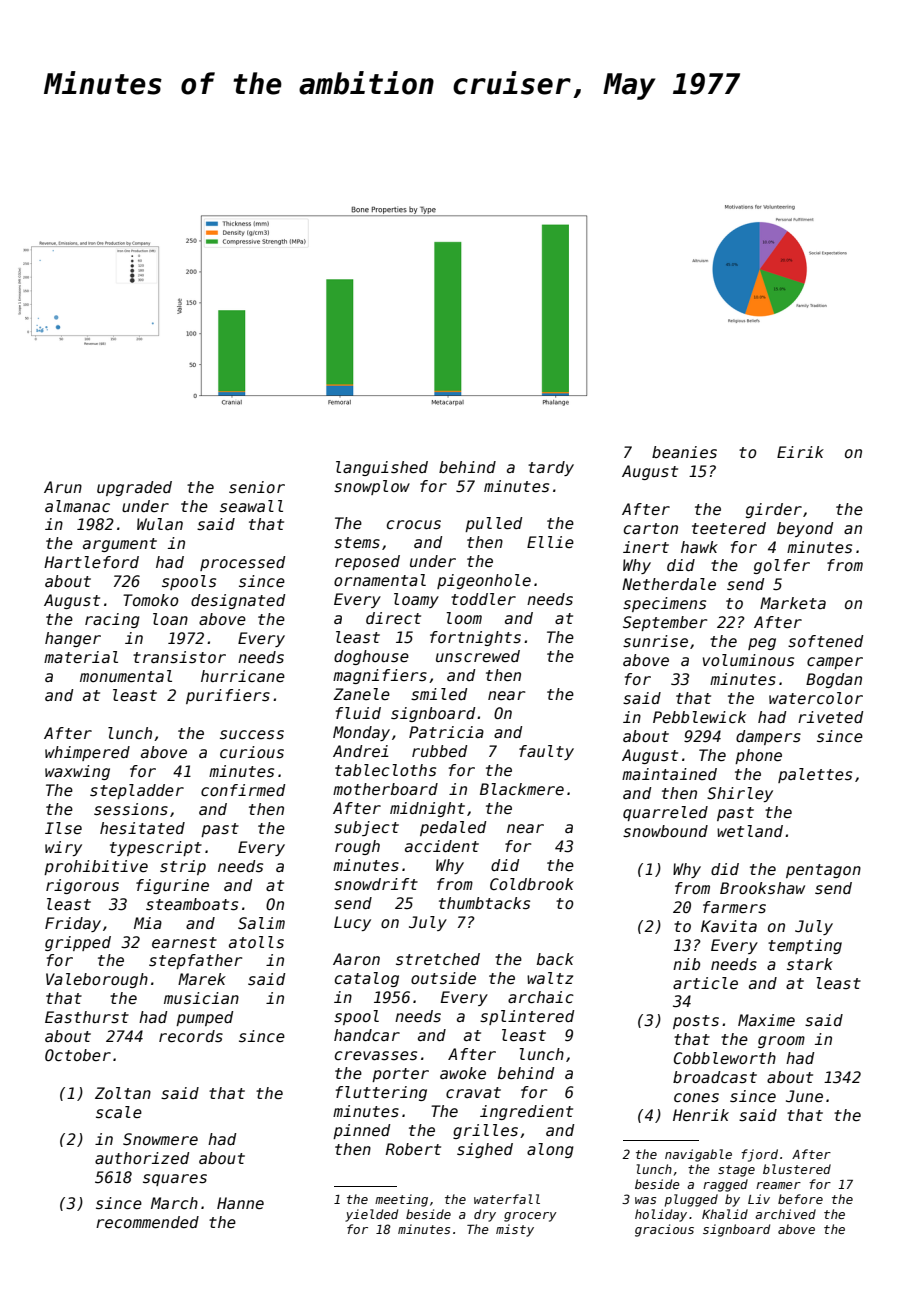 The width and height of the page is (908, 1316). What do you see at coordinates (781, 1042) in the page?
I see `groom` at bounding box center [781, 1042].
